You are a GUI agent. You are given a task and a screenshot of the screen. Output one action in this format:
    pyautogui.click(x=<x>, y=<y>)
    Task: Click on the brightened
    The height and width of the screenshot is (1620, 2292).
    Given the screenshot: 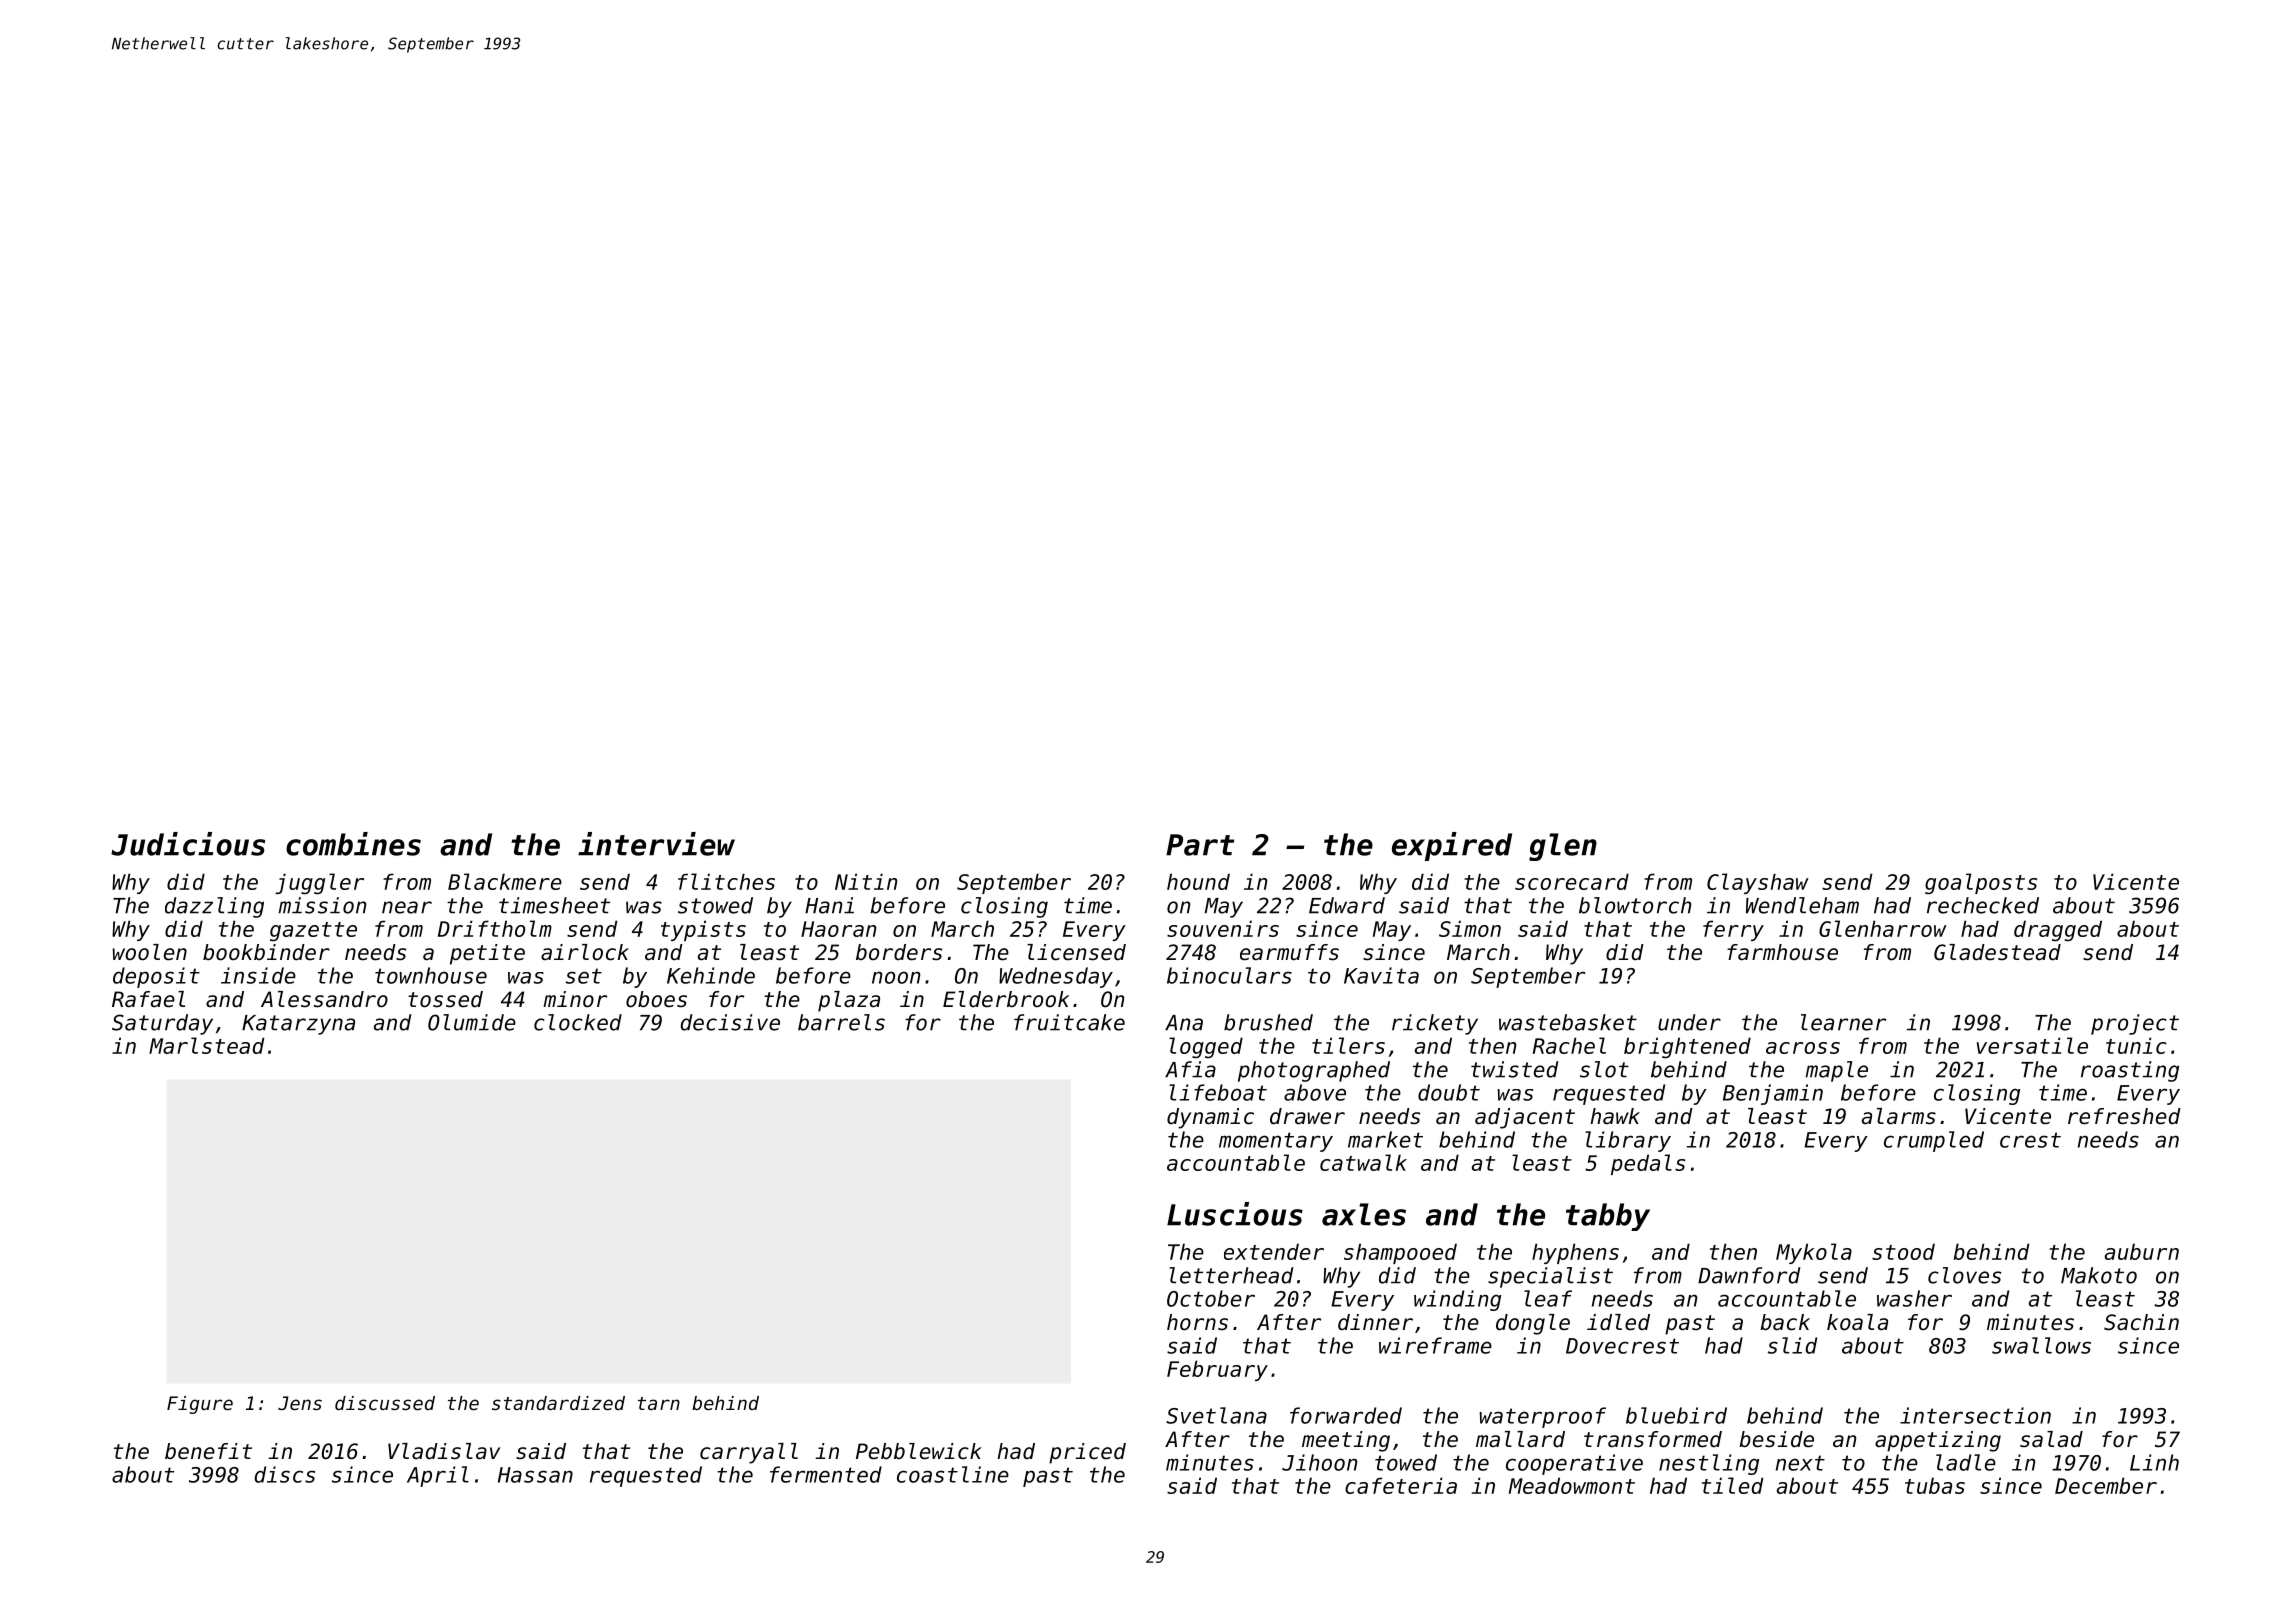 What is the action you would take?
    pyautogui.click(x=1687, y=1048)
